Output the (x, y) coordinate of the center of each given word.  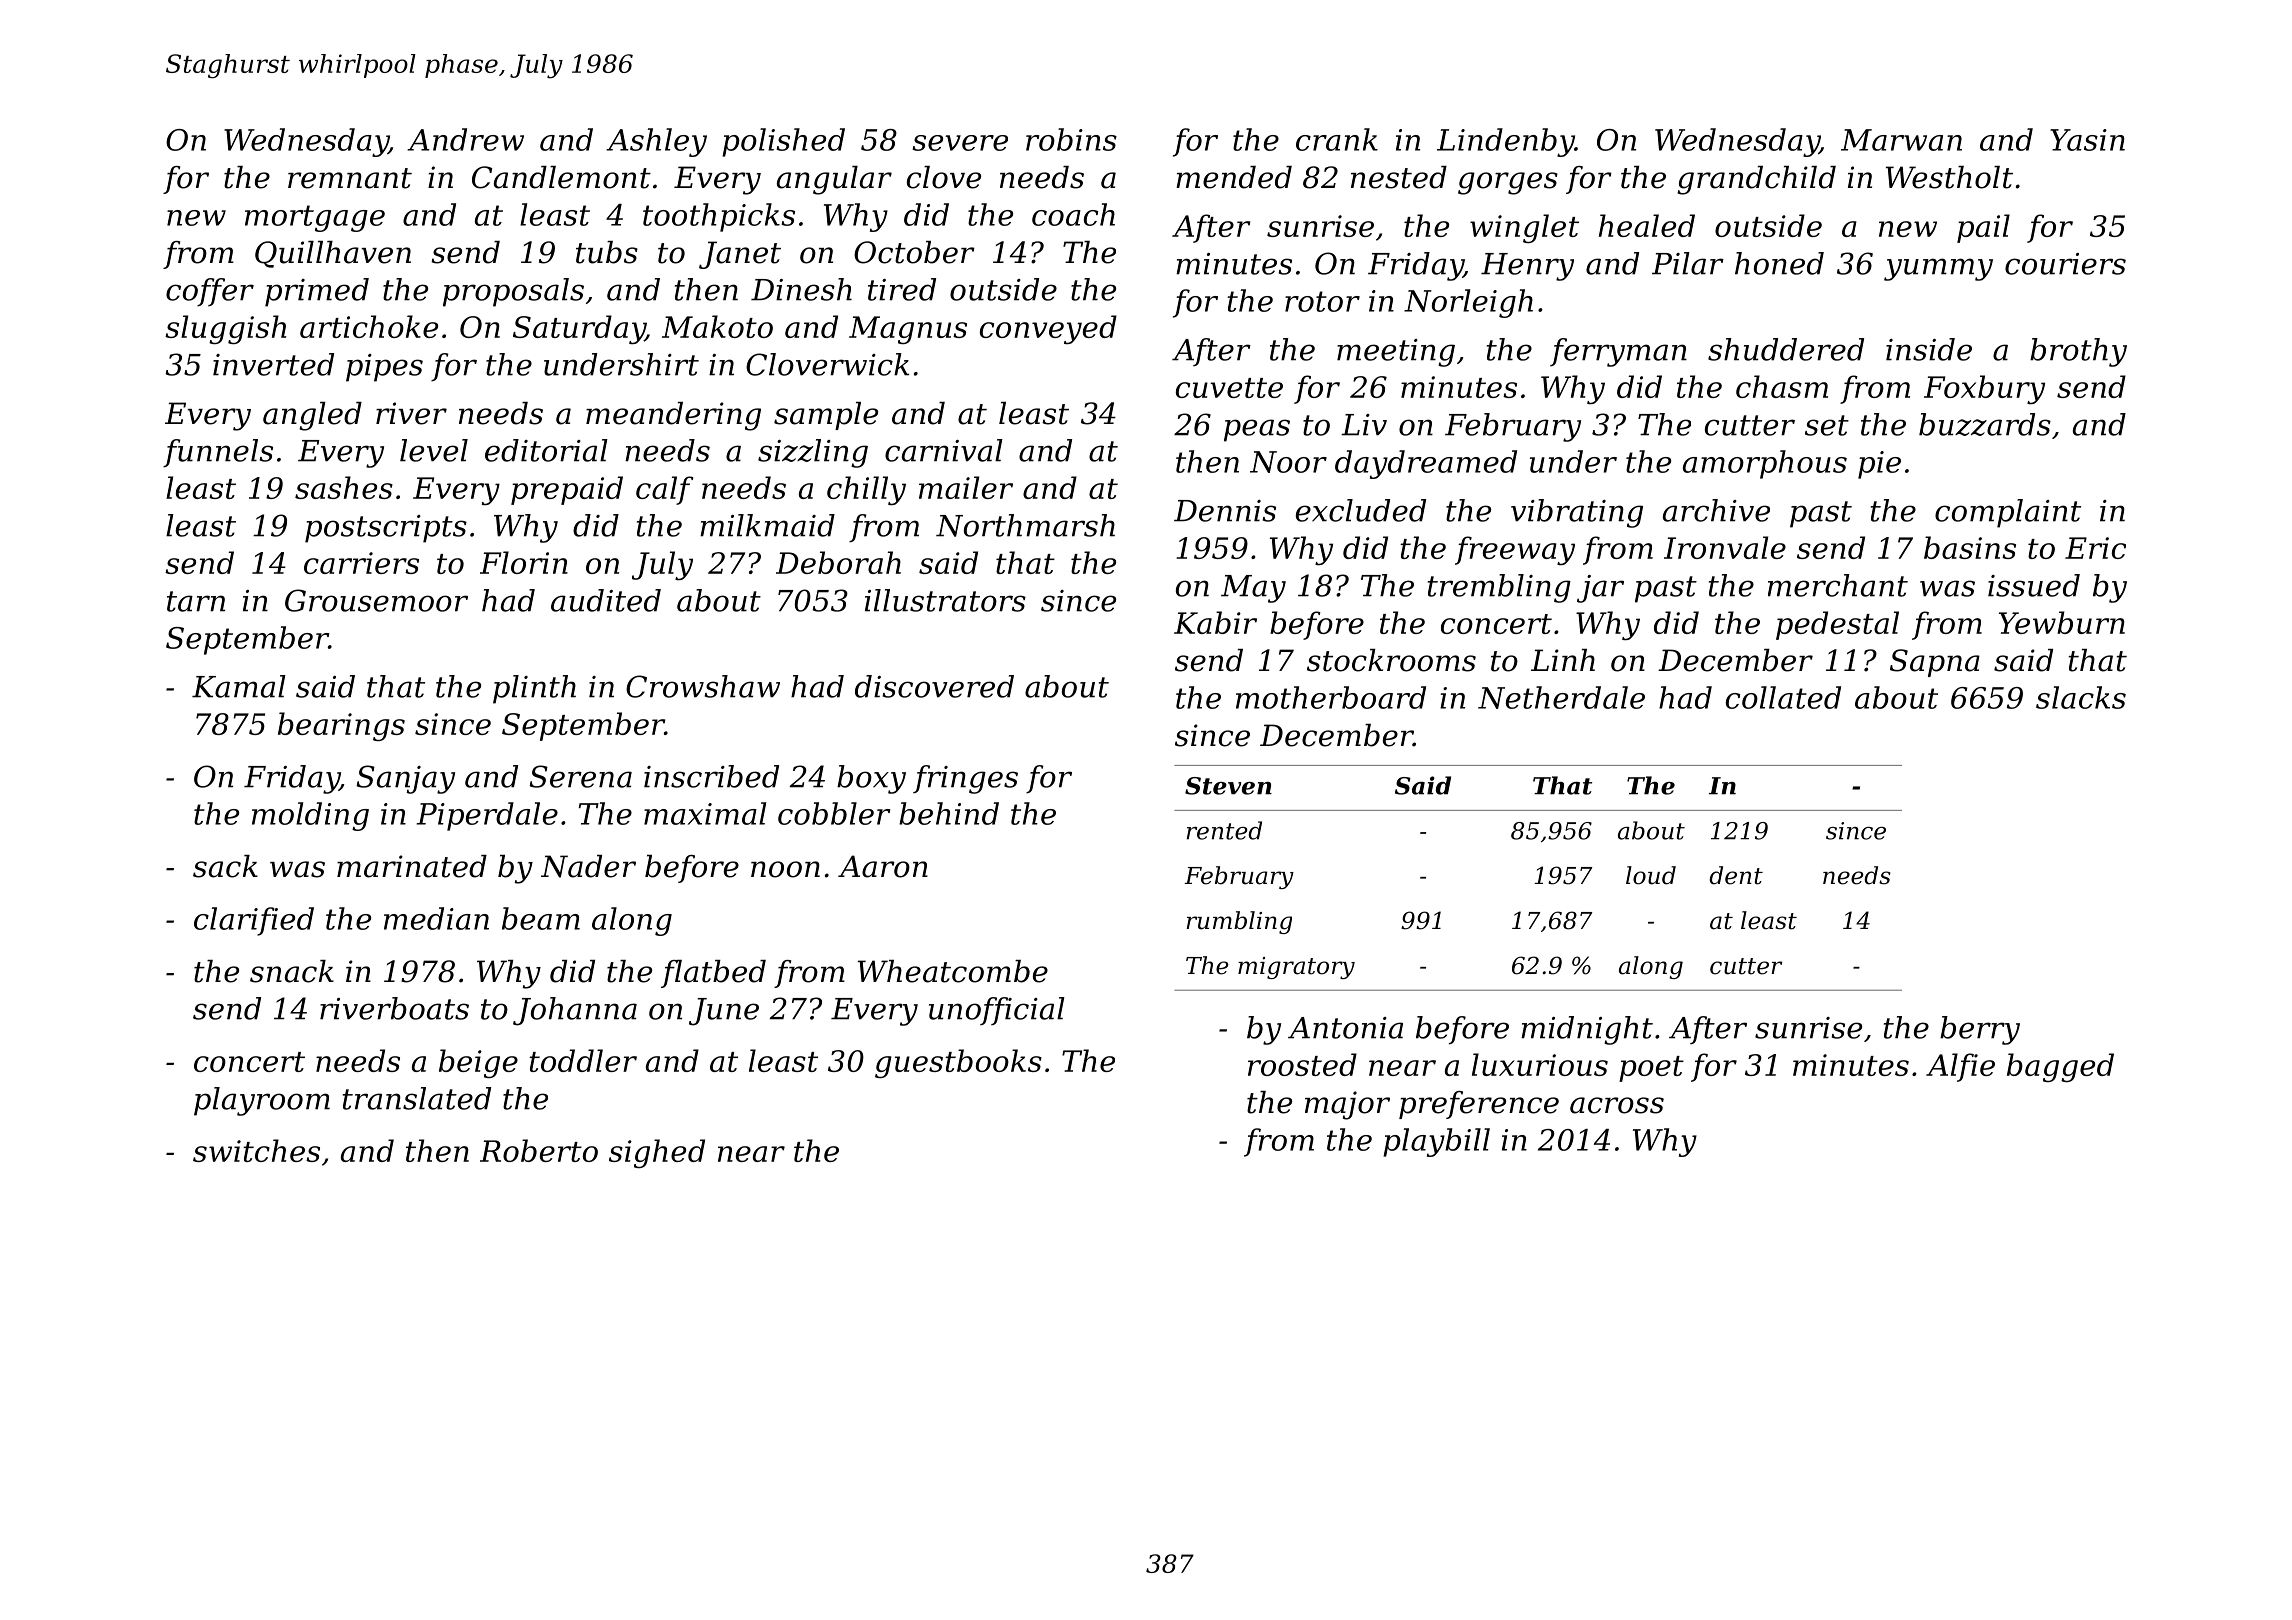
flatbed (713, 974)
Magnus (908, 330)
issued (2034, 585)
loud (1651, 875)
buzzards (1985, 424)
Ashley (656, 142)
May (1253, 589)
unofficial (997, 1011)
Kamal (239, 686)
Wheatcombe (953, 971)
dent (1736, 875)
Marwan (1901, 140)
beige (478, 1063)
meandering (673, 416)
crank (1337, 139)
